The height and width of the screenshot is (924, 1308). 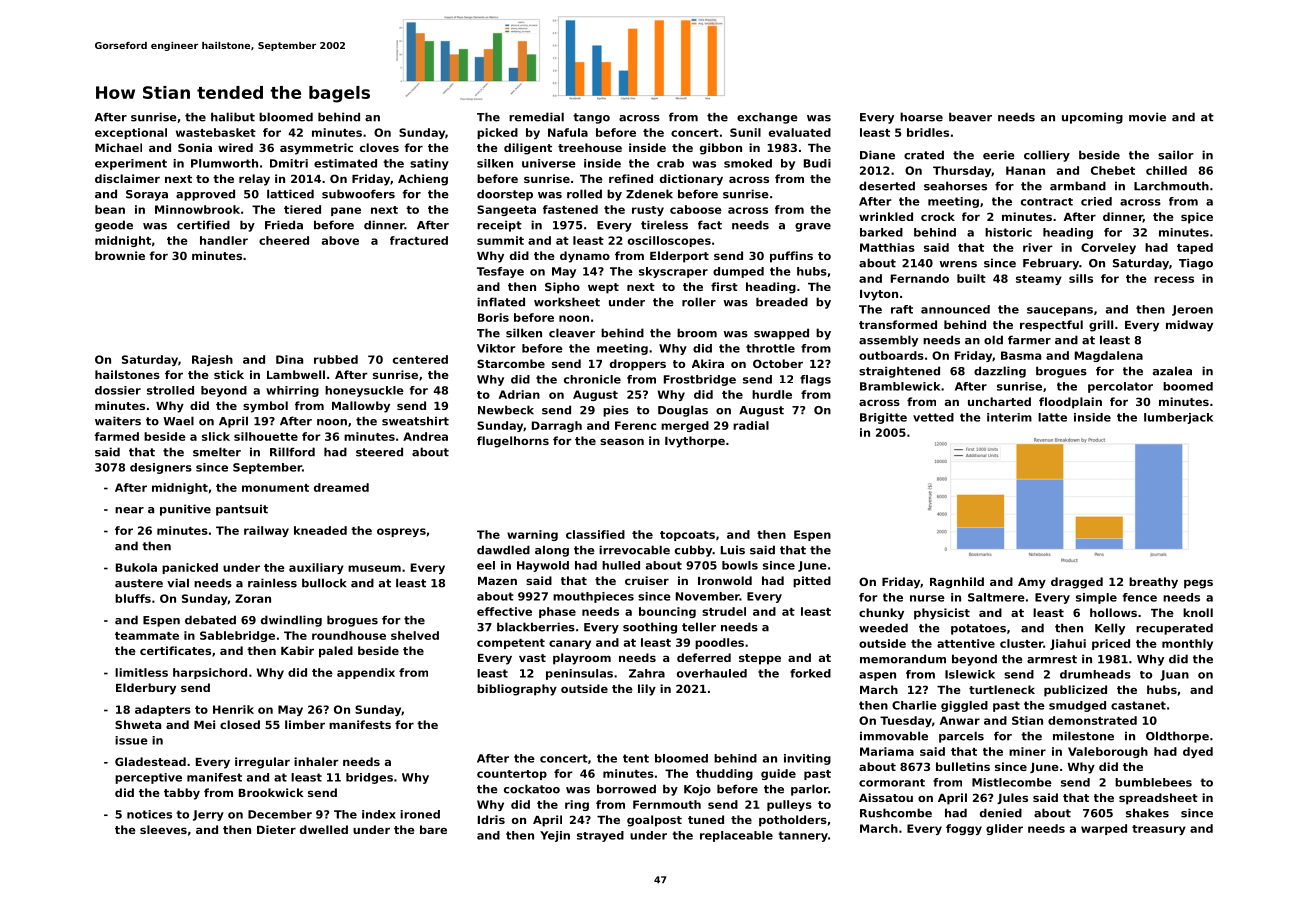 I want to click on assembly, so click(x=888, y=341).
